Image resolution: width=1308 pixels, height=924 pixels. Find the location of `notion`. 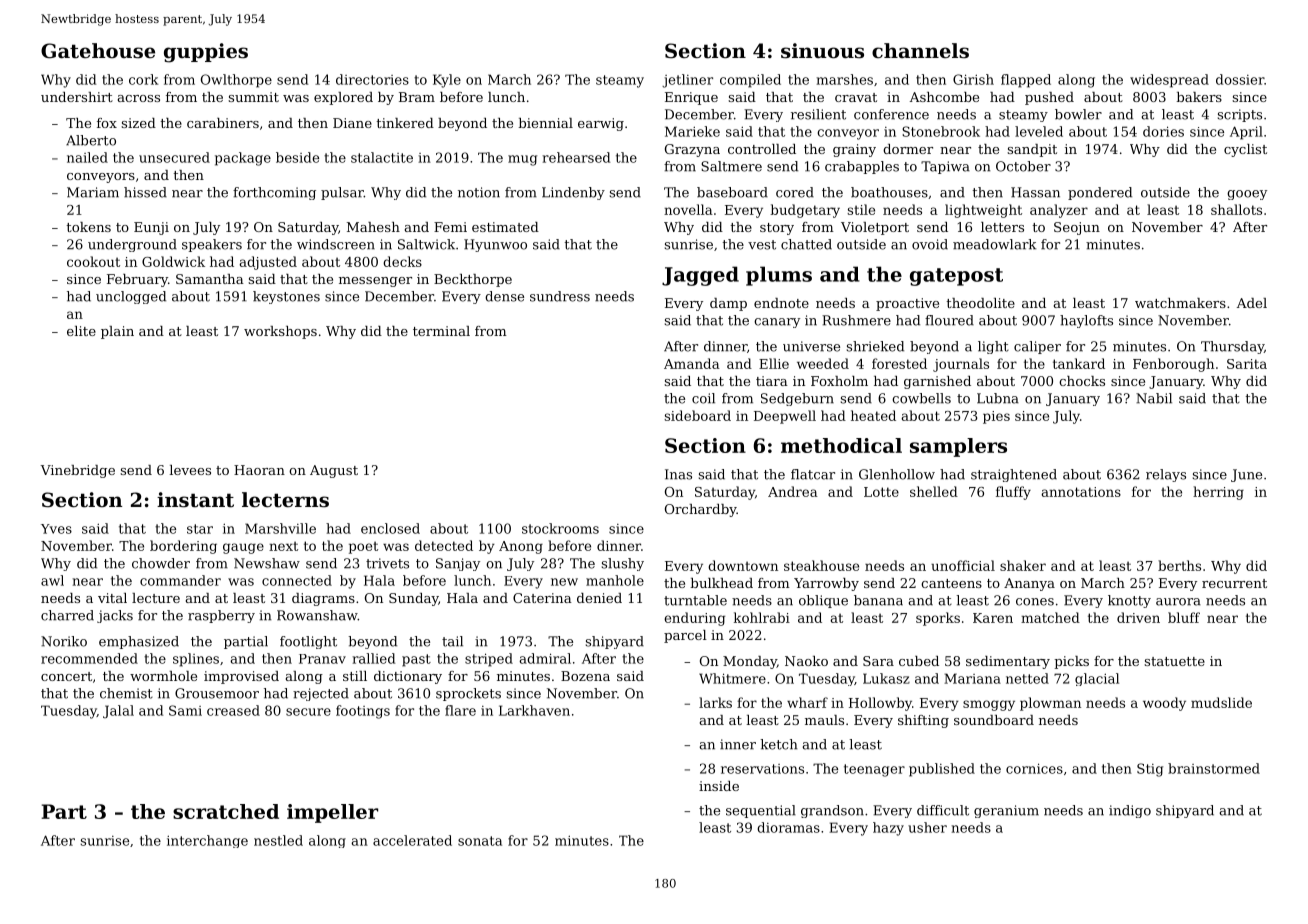

notion is located at coordinates (479, 192).
